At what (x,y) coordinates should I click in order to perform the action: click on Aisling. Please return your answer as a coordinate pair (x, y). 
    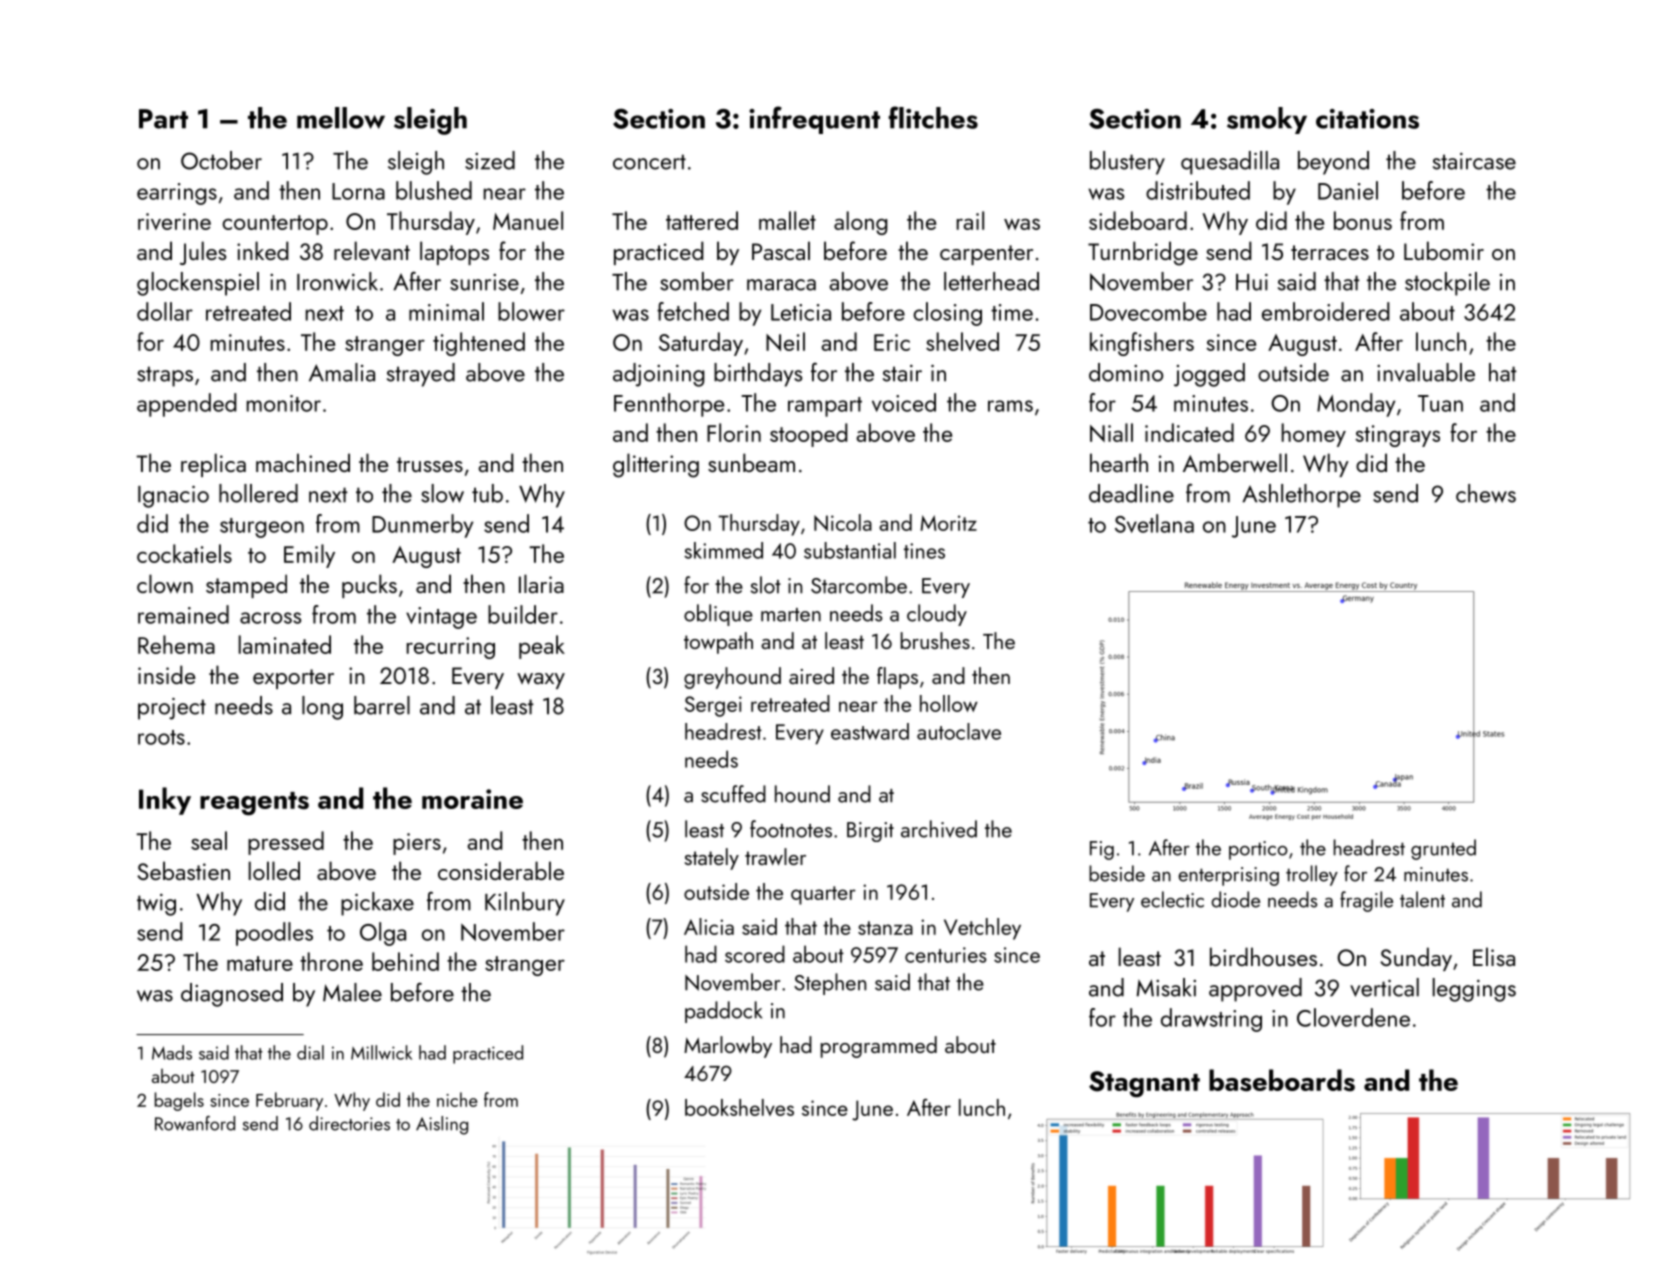
    Looking at the image, I should click on (442, 1125).
